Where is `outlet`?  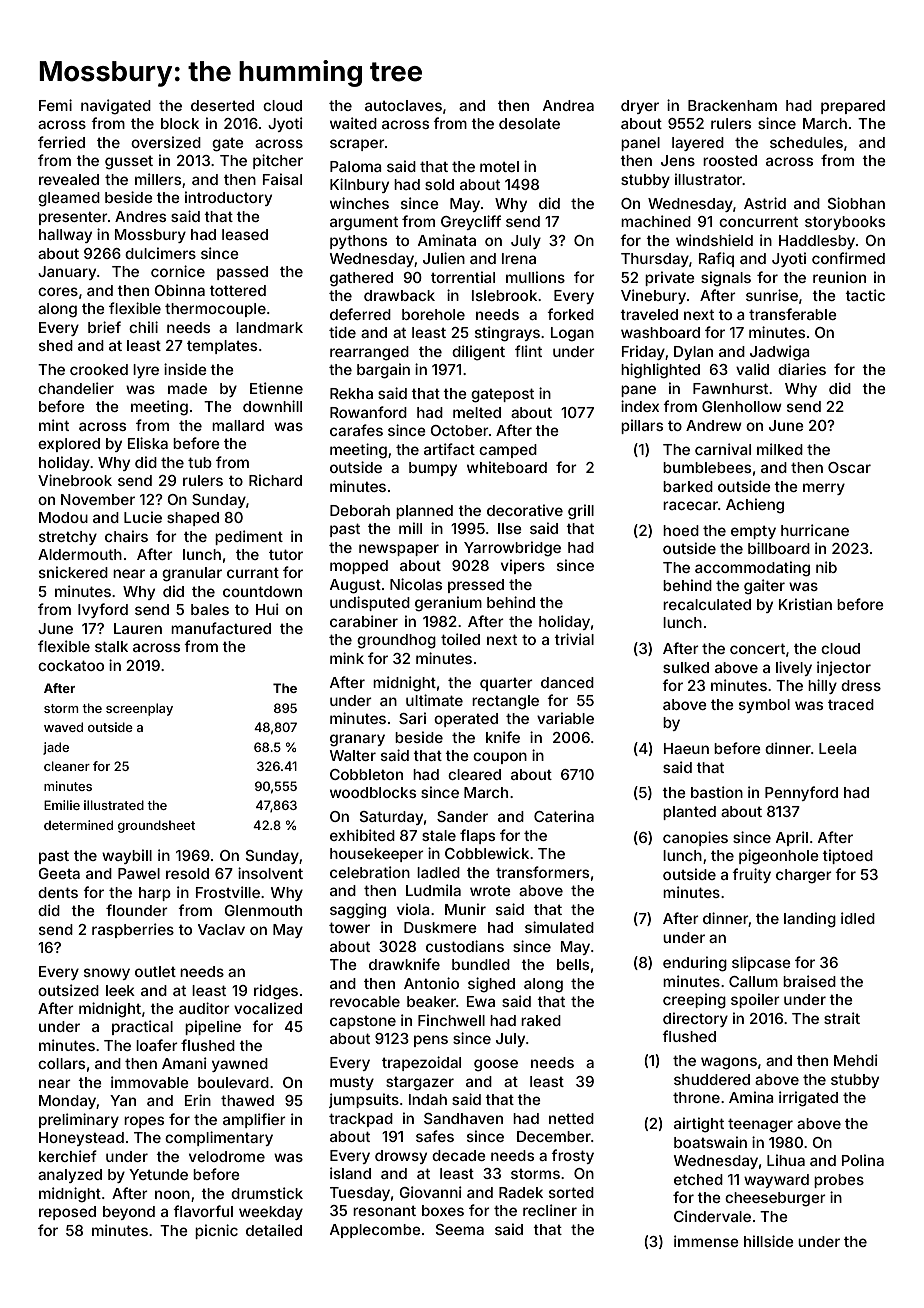
outlet is located at coordinates (155, 971).
